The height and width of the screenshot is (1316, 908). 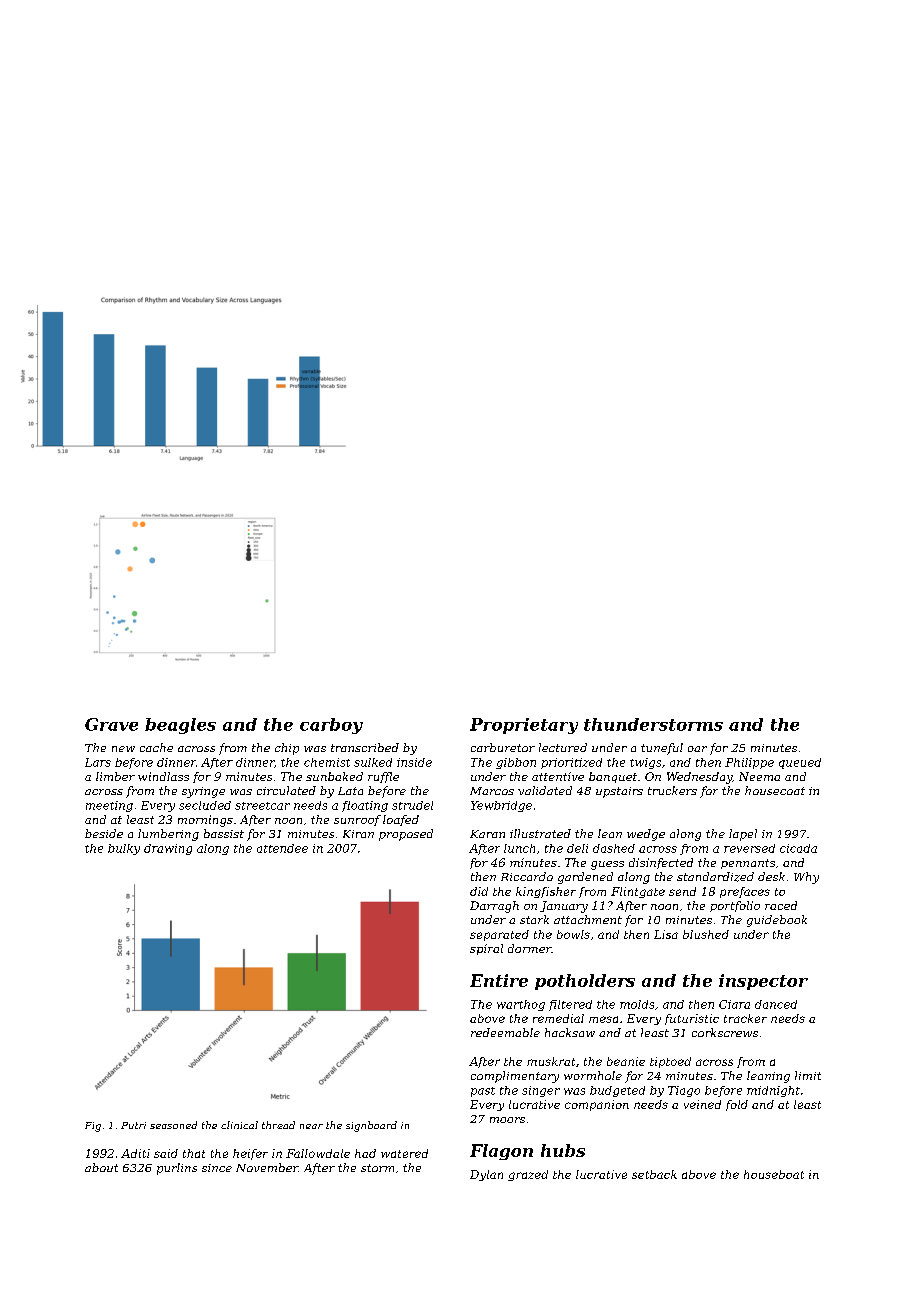 What do you see at coordinates (771, 876) in the screenshot?
I see `desk` at bounding box center [771, 876].
